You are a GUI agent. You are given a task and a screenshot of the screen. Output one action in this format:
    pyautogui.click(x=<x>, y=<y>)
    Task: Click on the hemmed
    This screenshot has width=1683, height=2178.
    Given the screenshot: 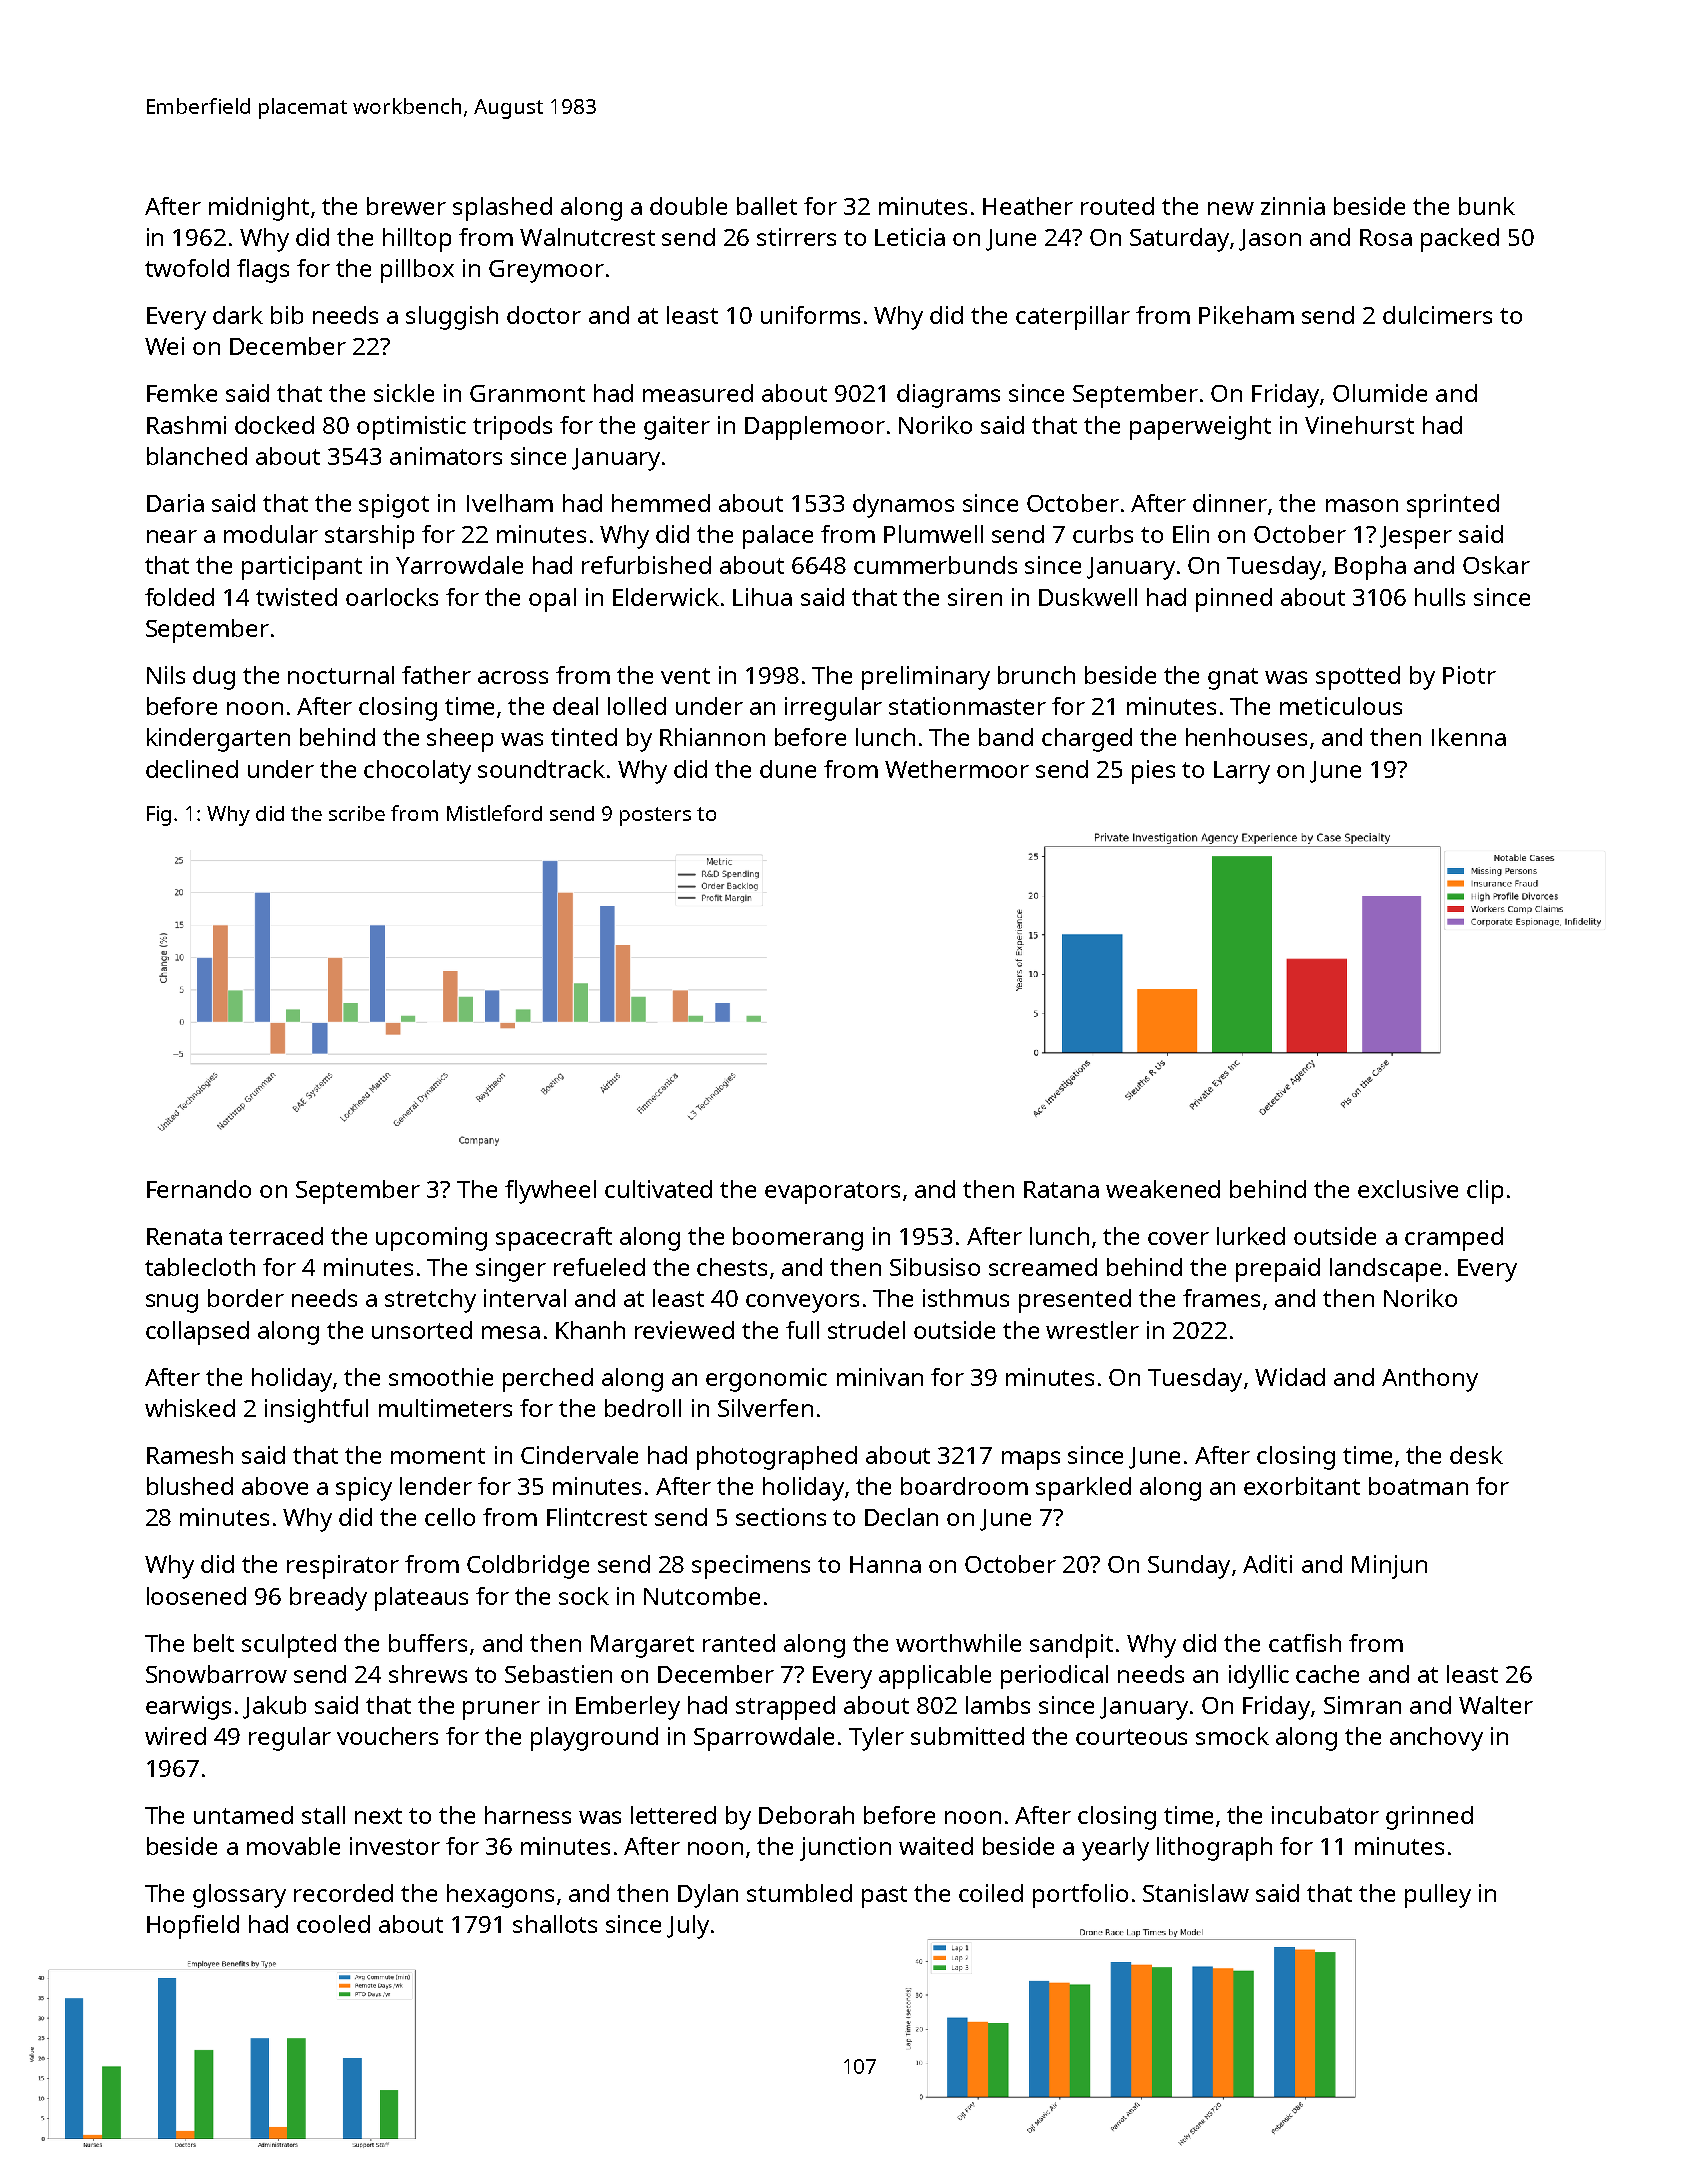 What is the action you would take?
    pyautogui.click(x=661, y=503)
